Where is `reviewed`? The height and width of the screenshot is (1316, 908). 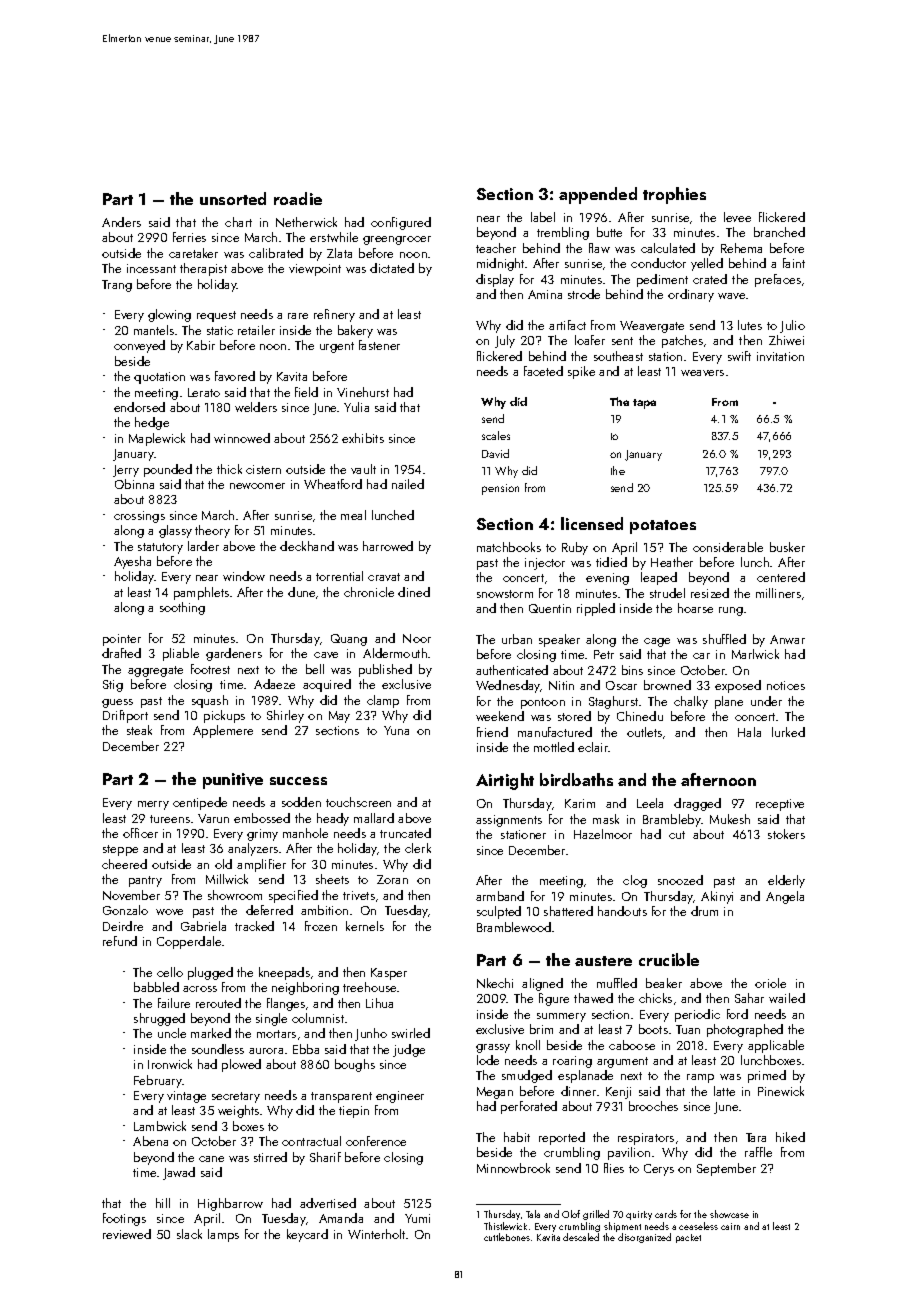
reviewed is located at coordinates (127, 1234).
